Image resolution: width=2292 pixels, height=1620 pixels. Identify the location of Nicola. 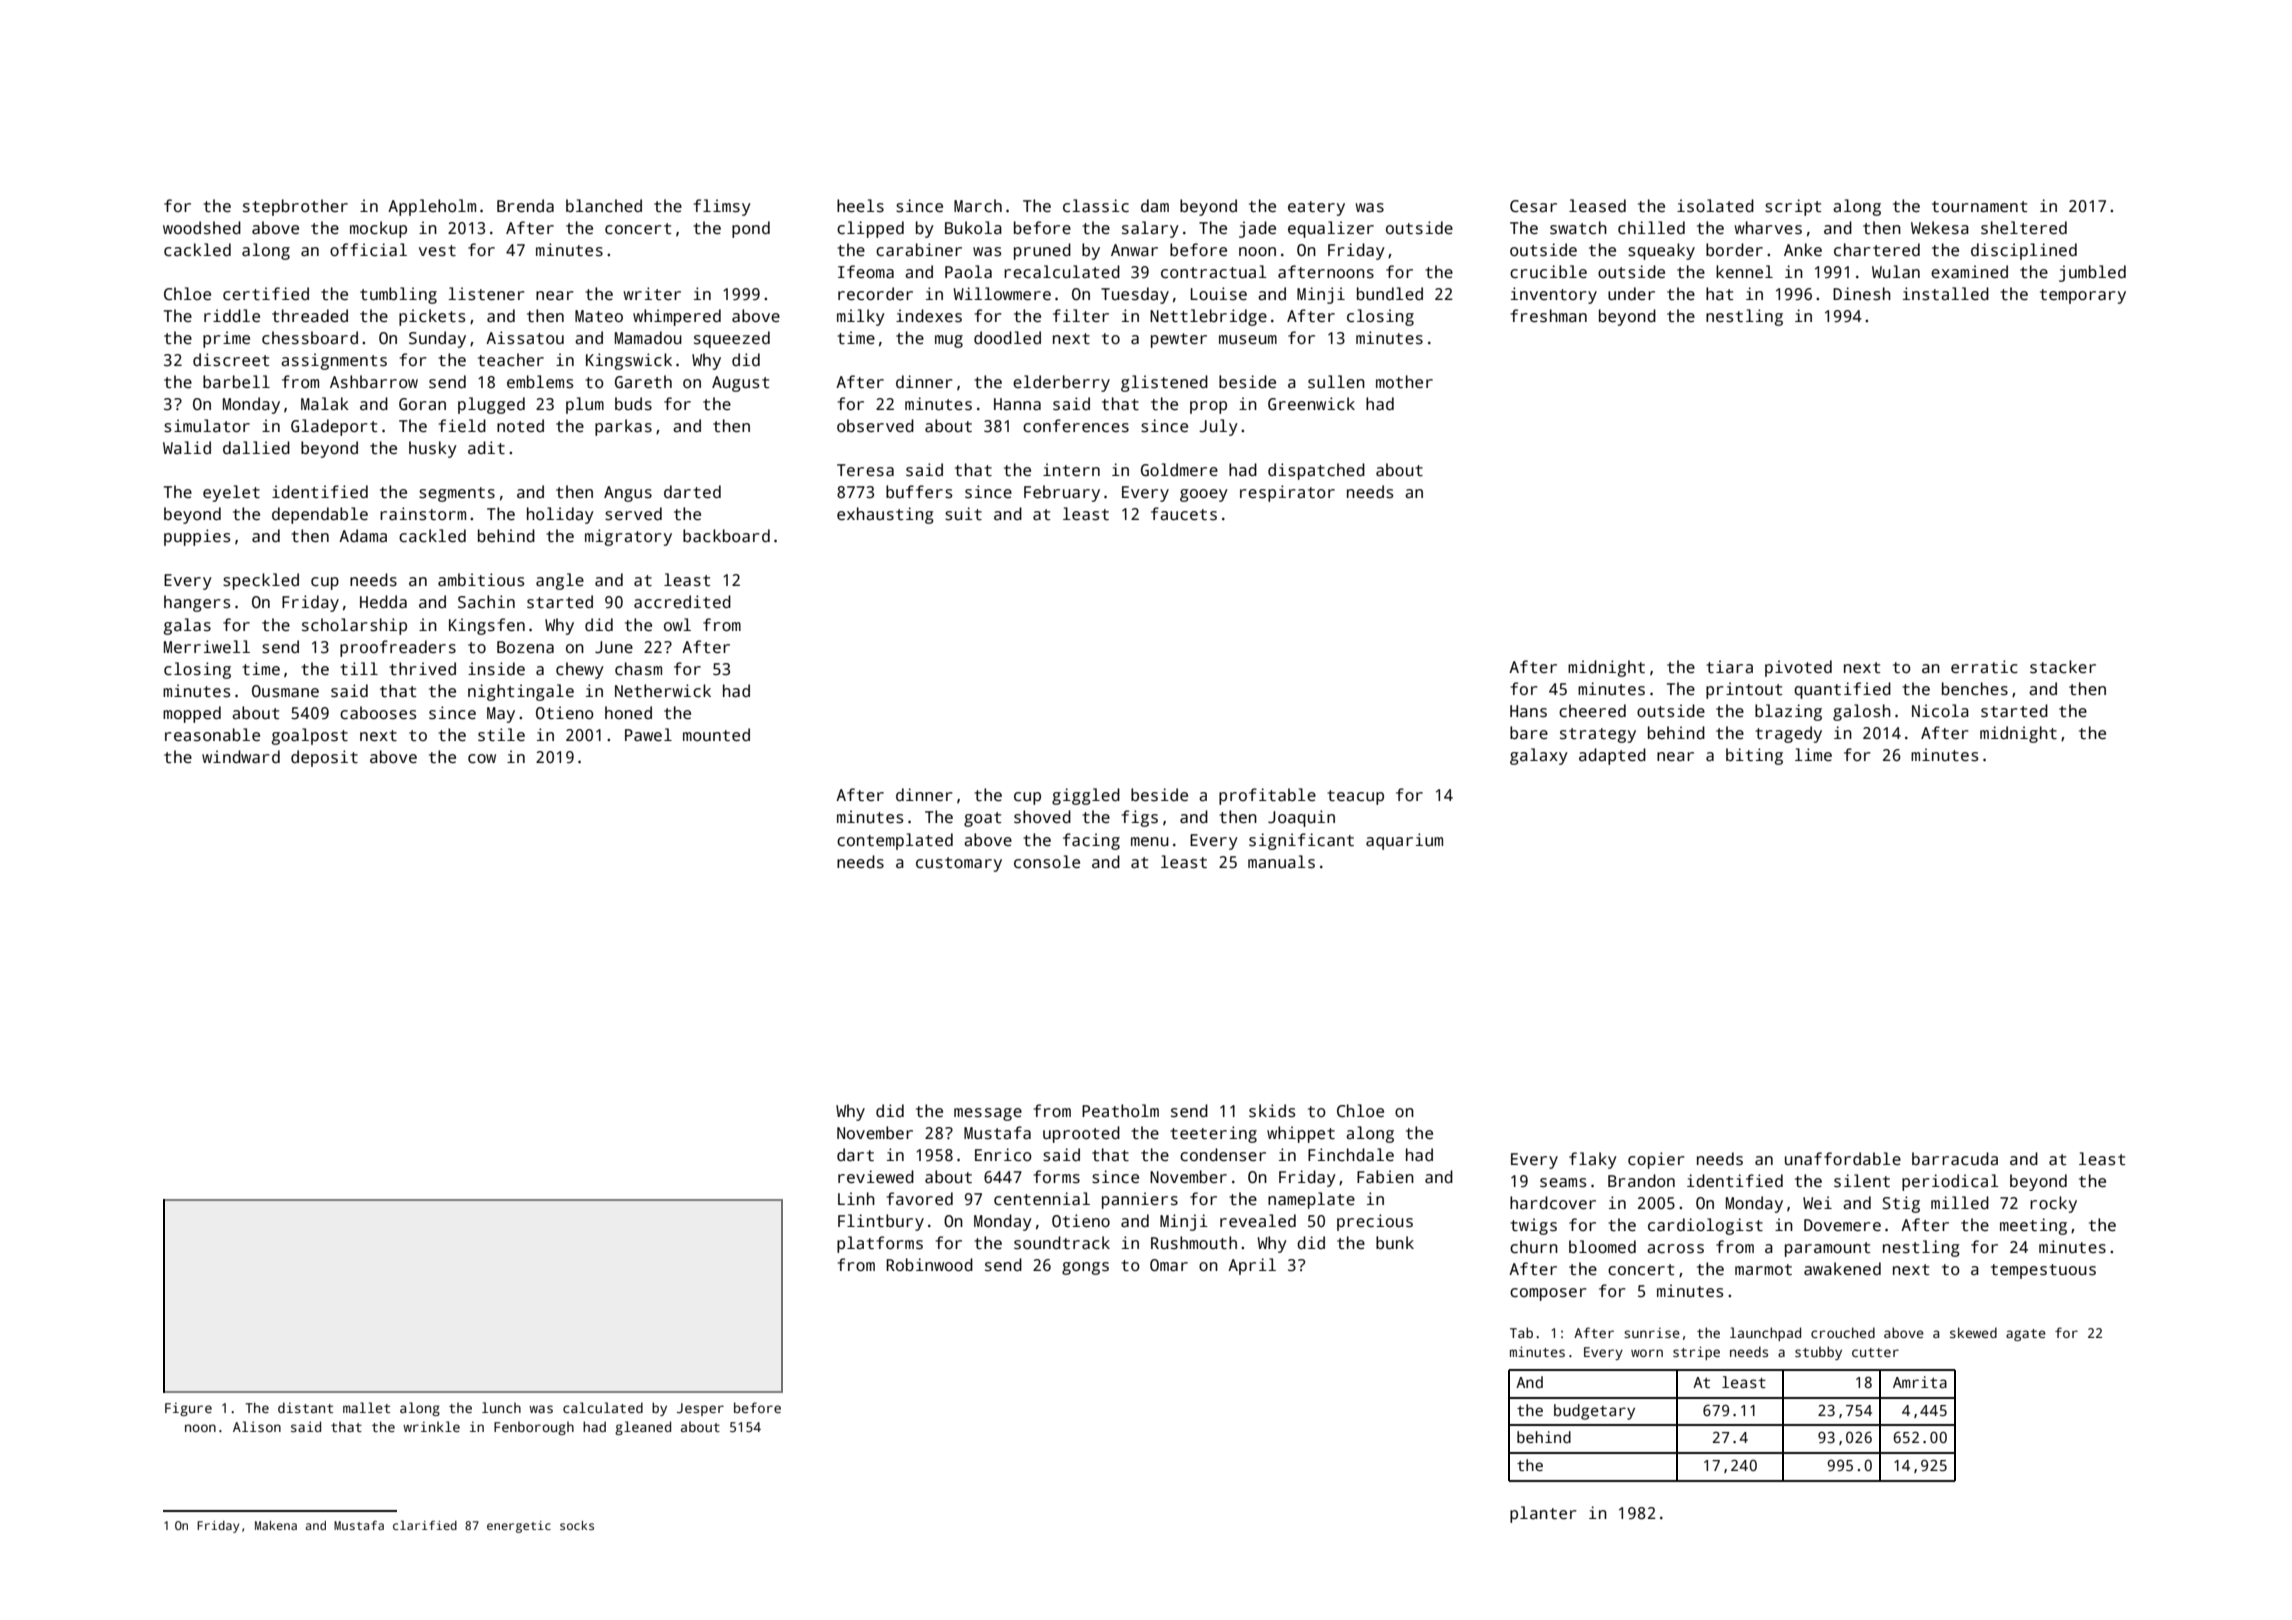
(1940, 711).
